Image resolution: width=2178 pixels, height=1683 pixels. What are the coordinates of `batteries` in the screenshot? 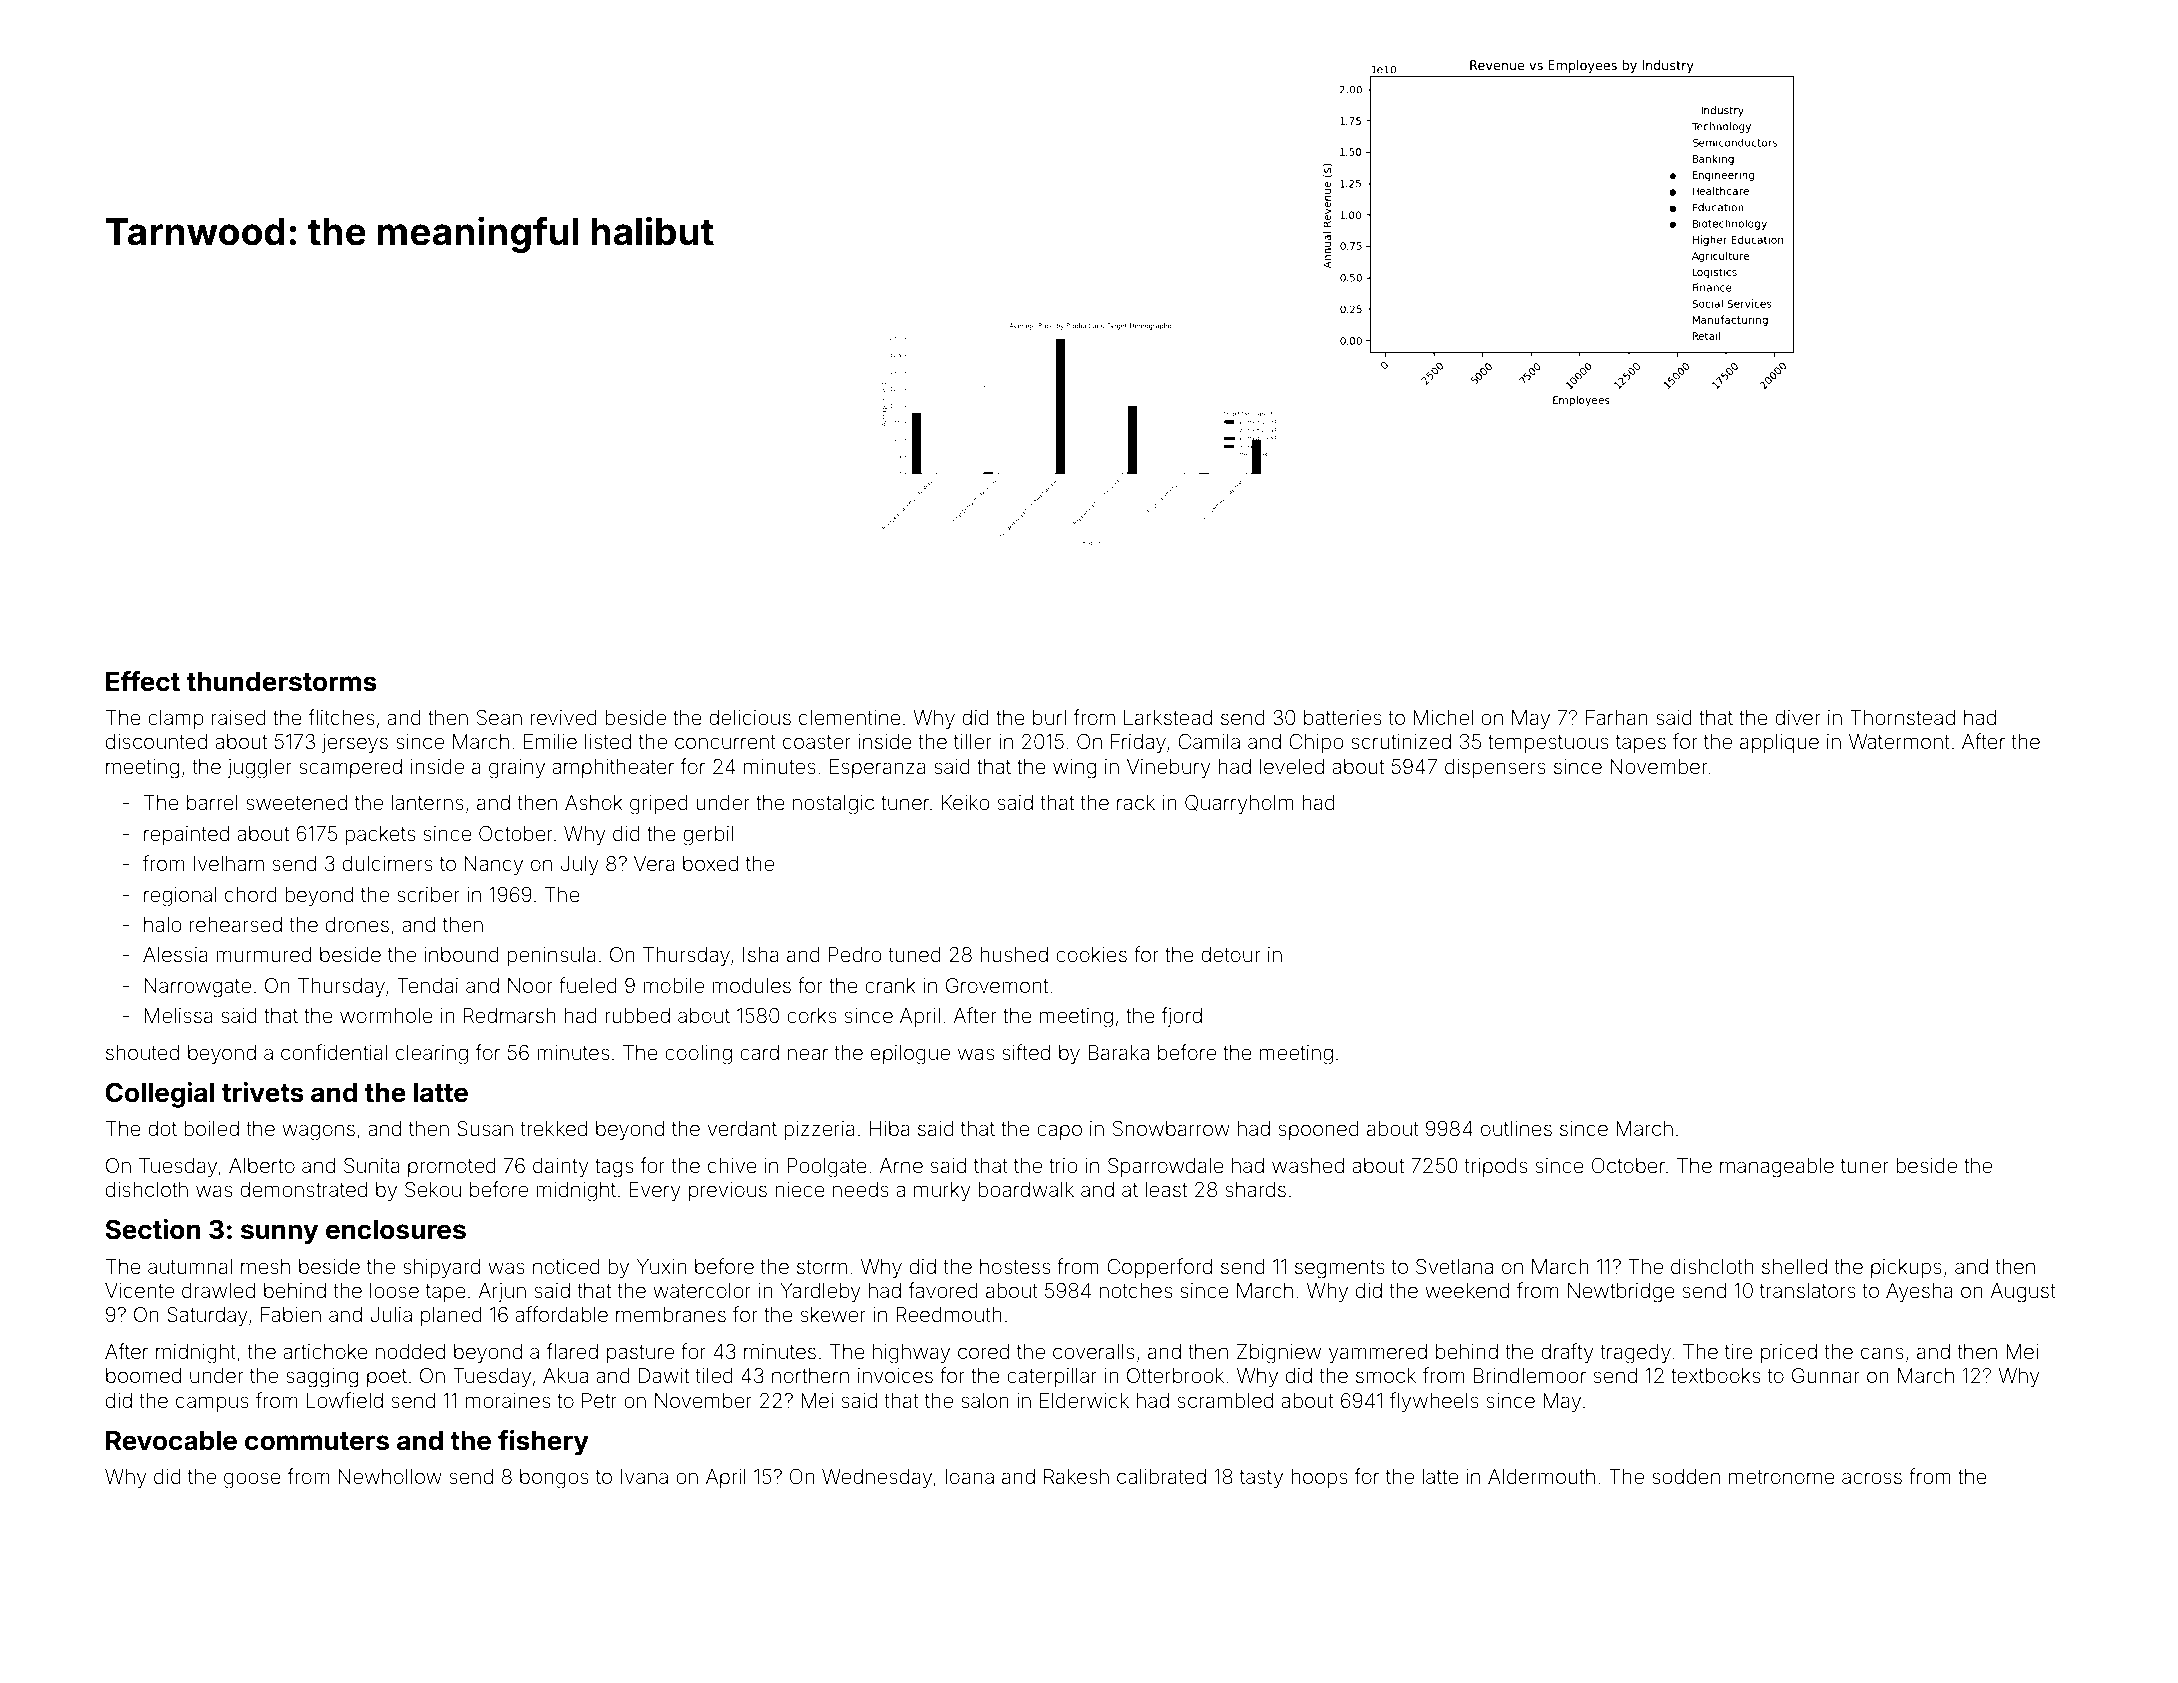 It's located at (1343, 717).
